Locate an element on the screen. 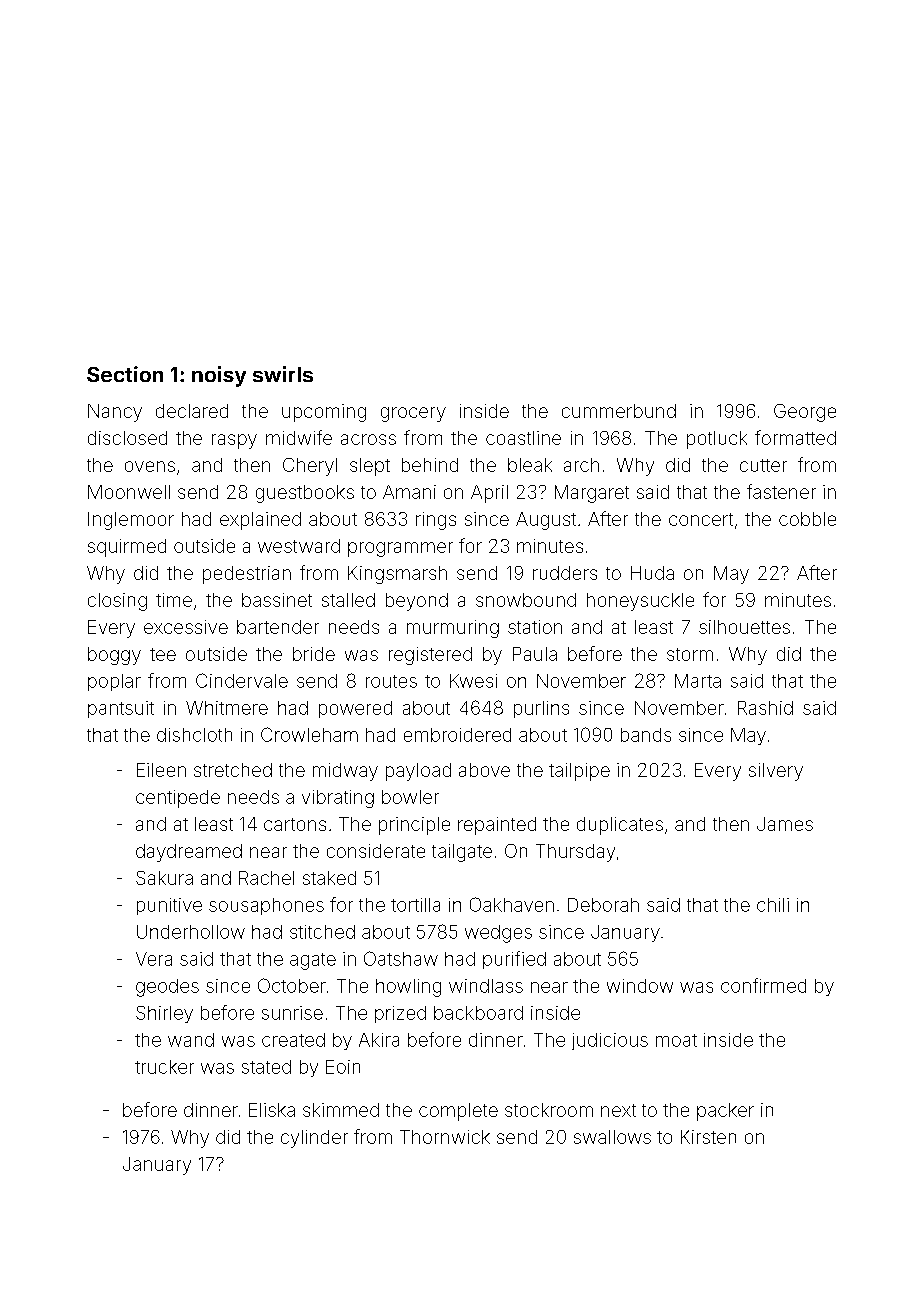 The image size is (924, 1314). midwife is located at coordinates (299, 437).
